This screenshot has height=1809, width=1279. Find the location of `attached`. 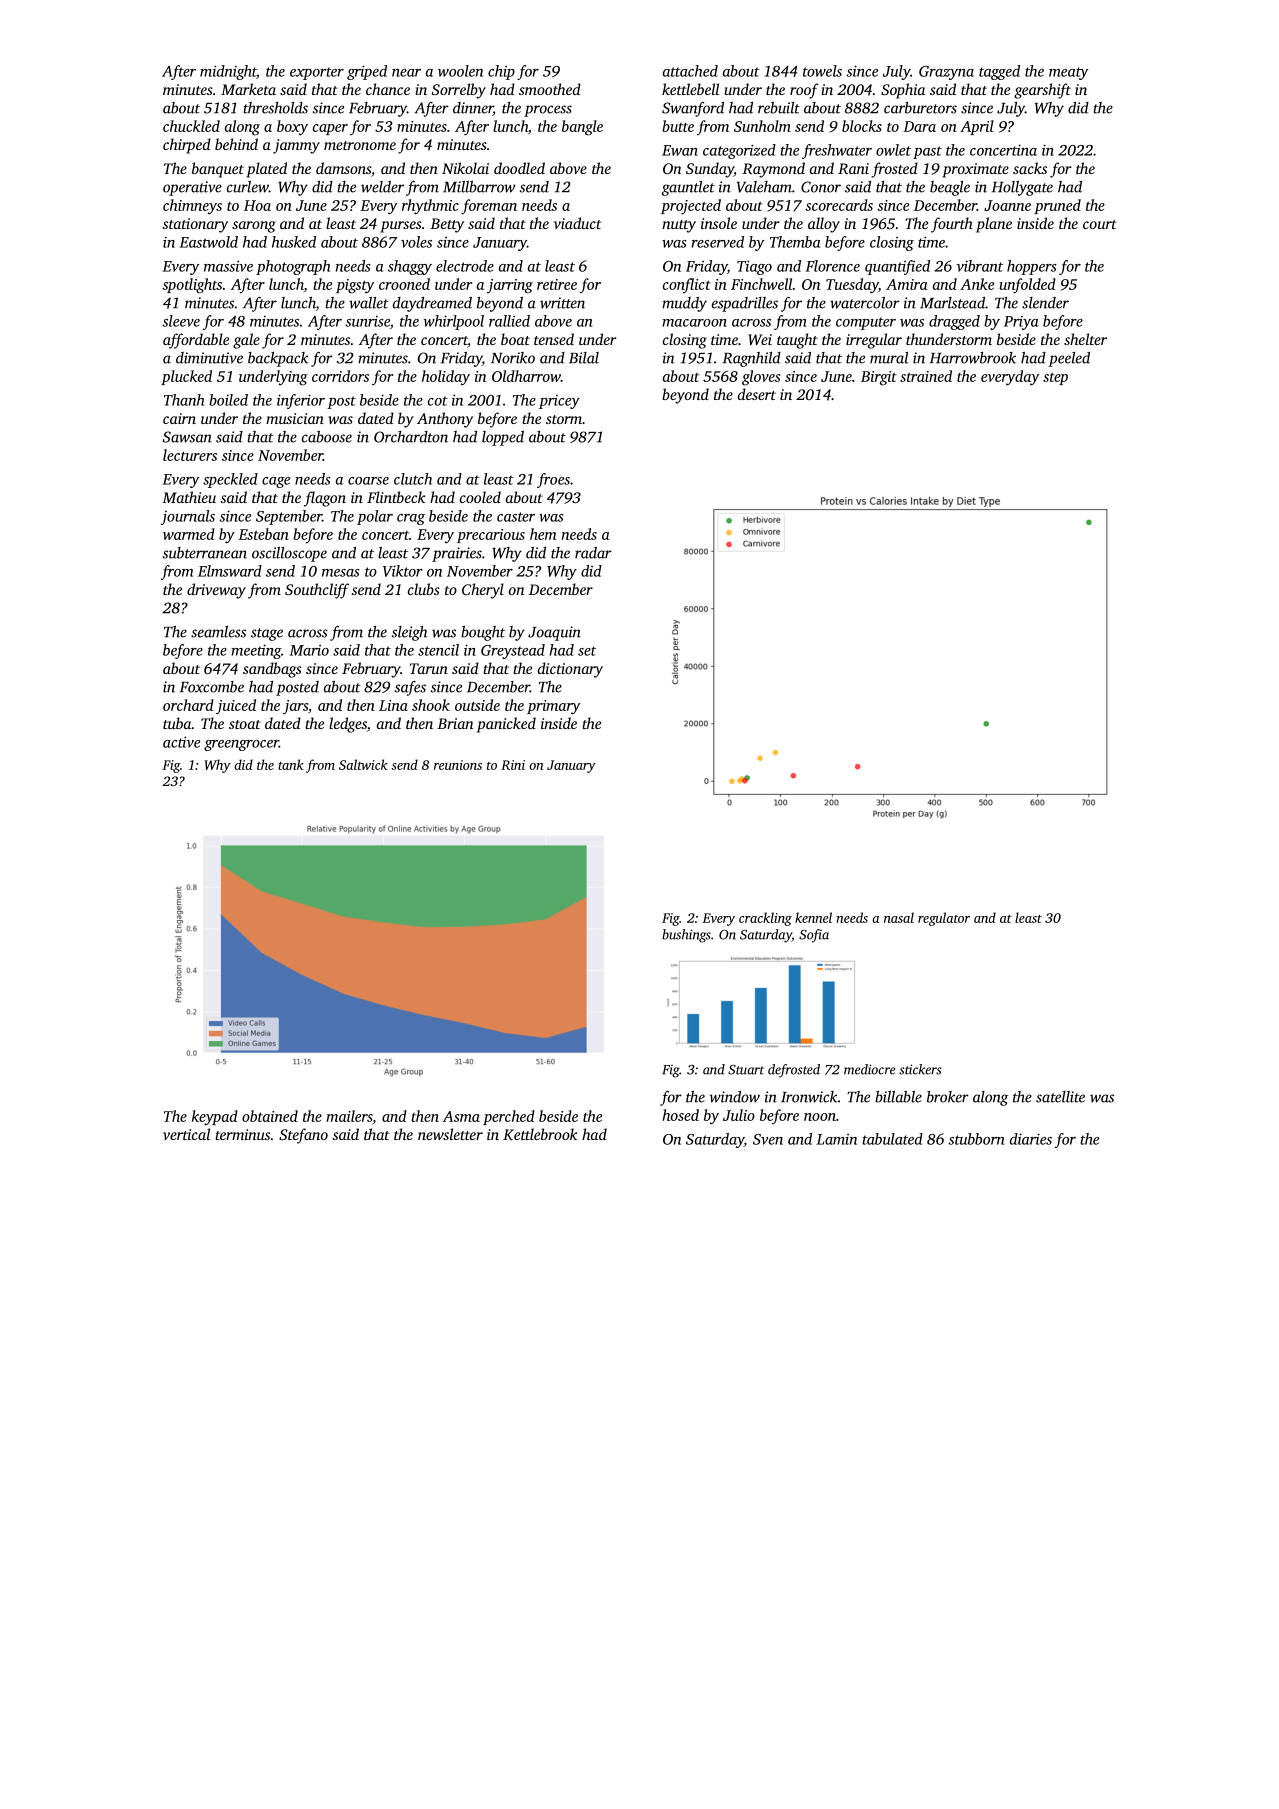

attached is located at coordinates (690, 71).
